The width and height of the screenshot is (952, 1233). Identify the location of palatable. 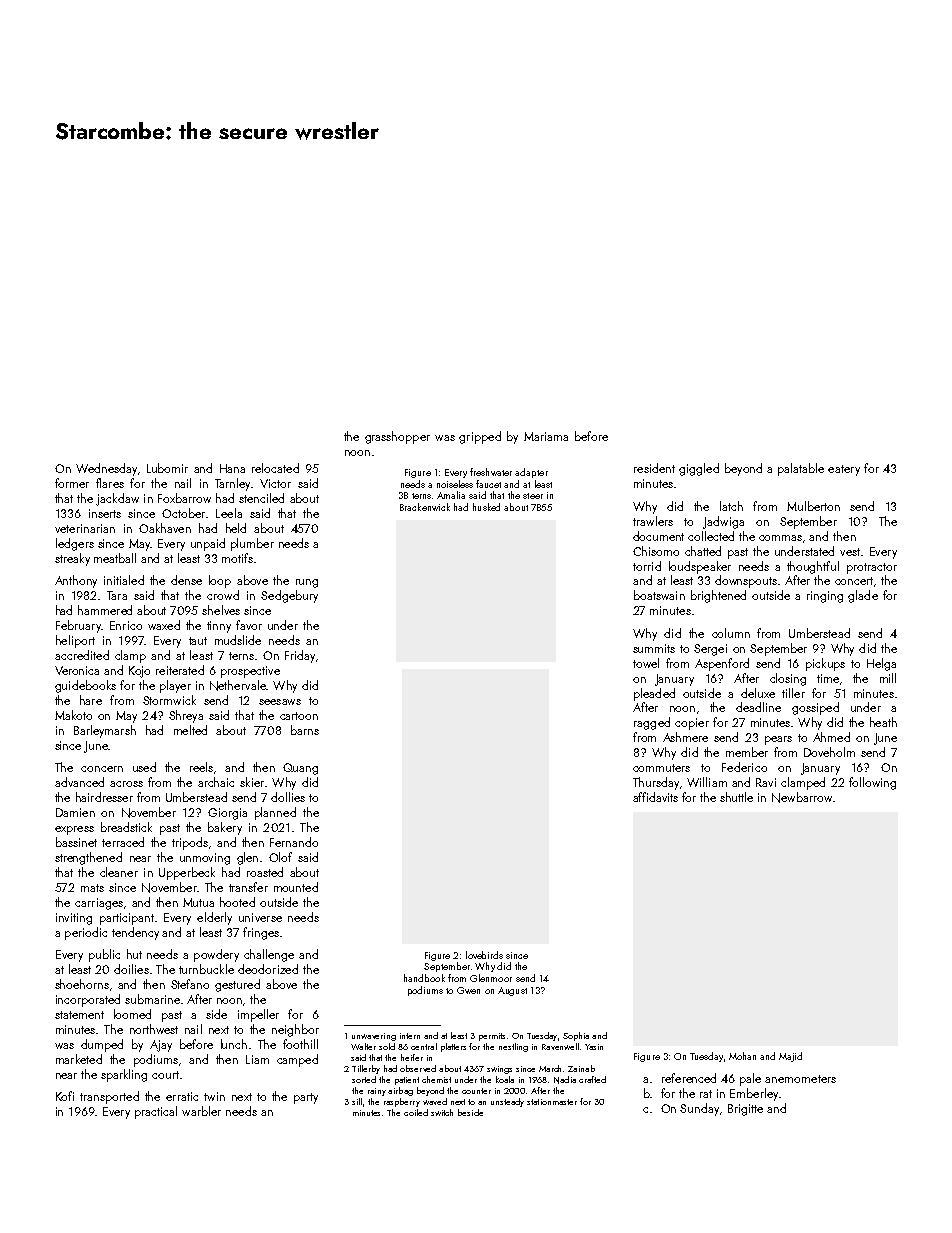
(801, 469).
